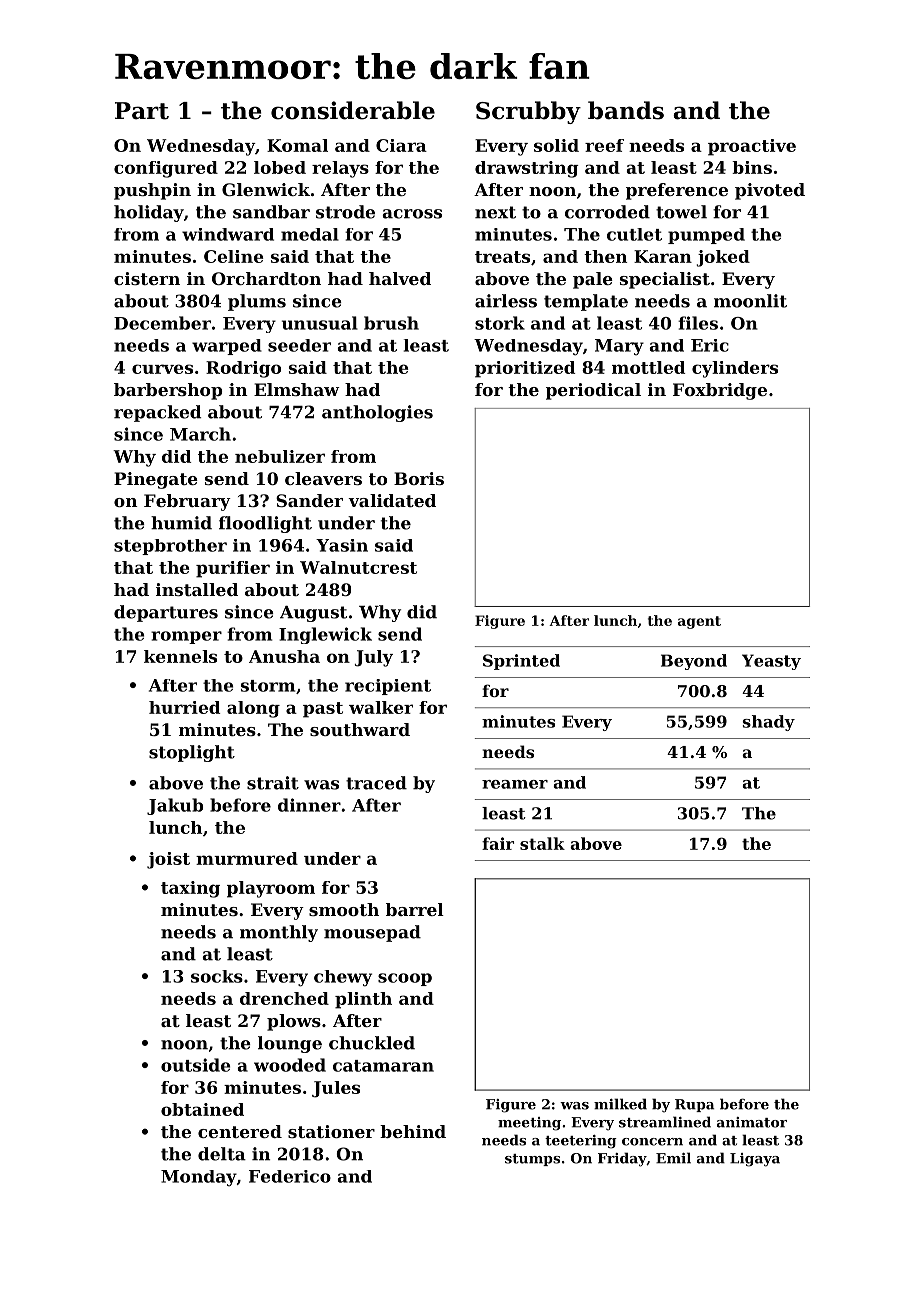 Image resolution: width=924 pixels, height=1308 pixels. What do you see at coordinates (313, 614) in the document?
I see `August` at bounding box center [313, 614].
